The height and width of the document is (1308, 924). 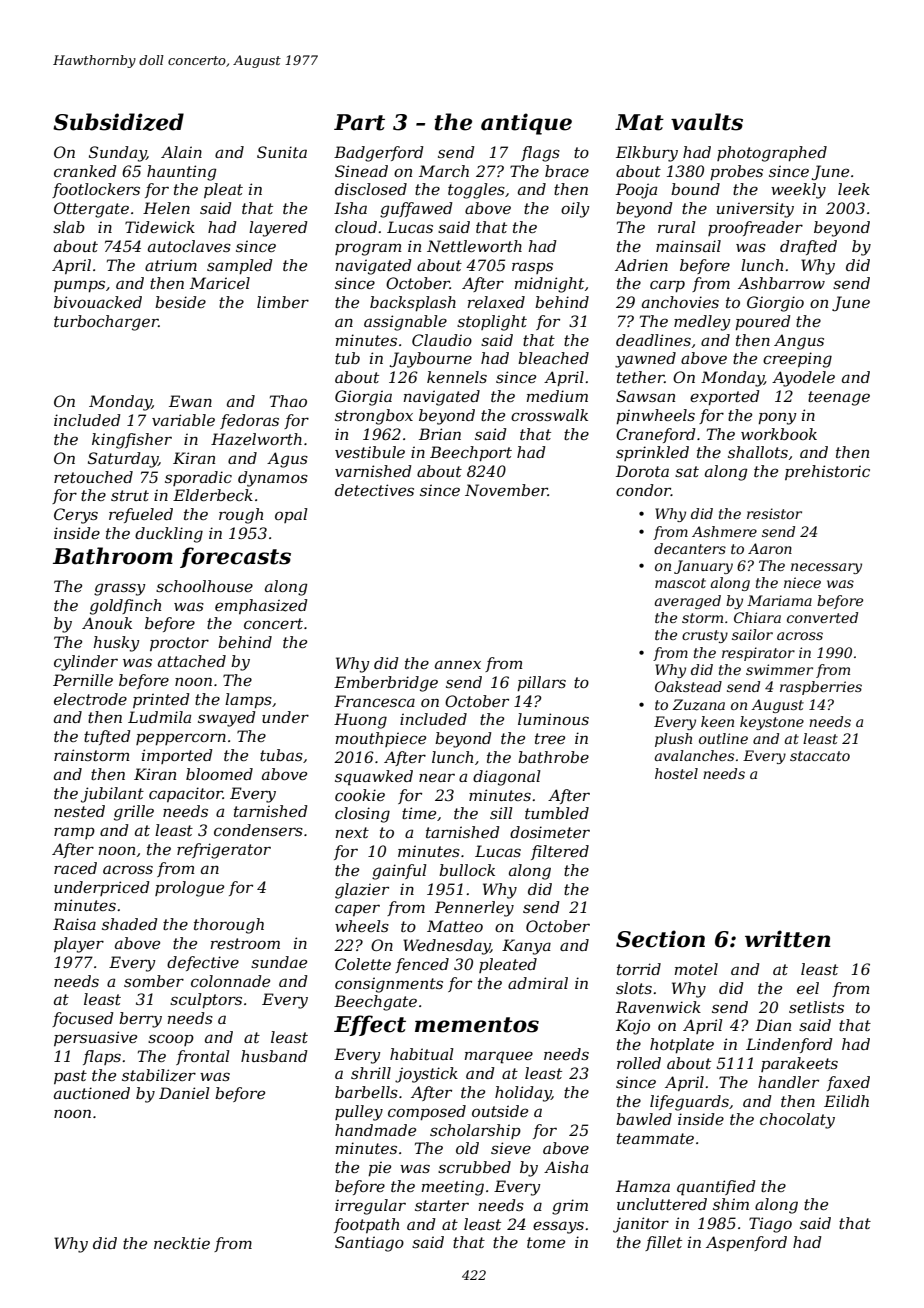 I want to click on emphasized, so click(x=261, y=606).
